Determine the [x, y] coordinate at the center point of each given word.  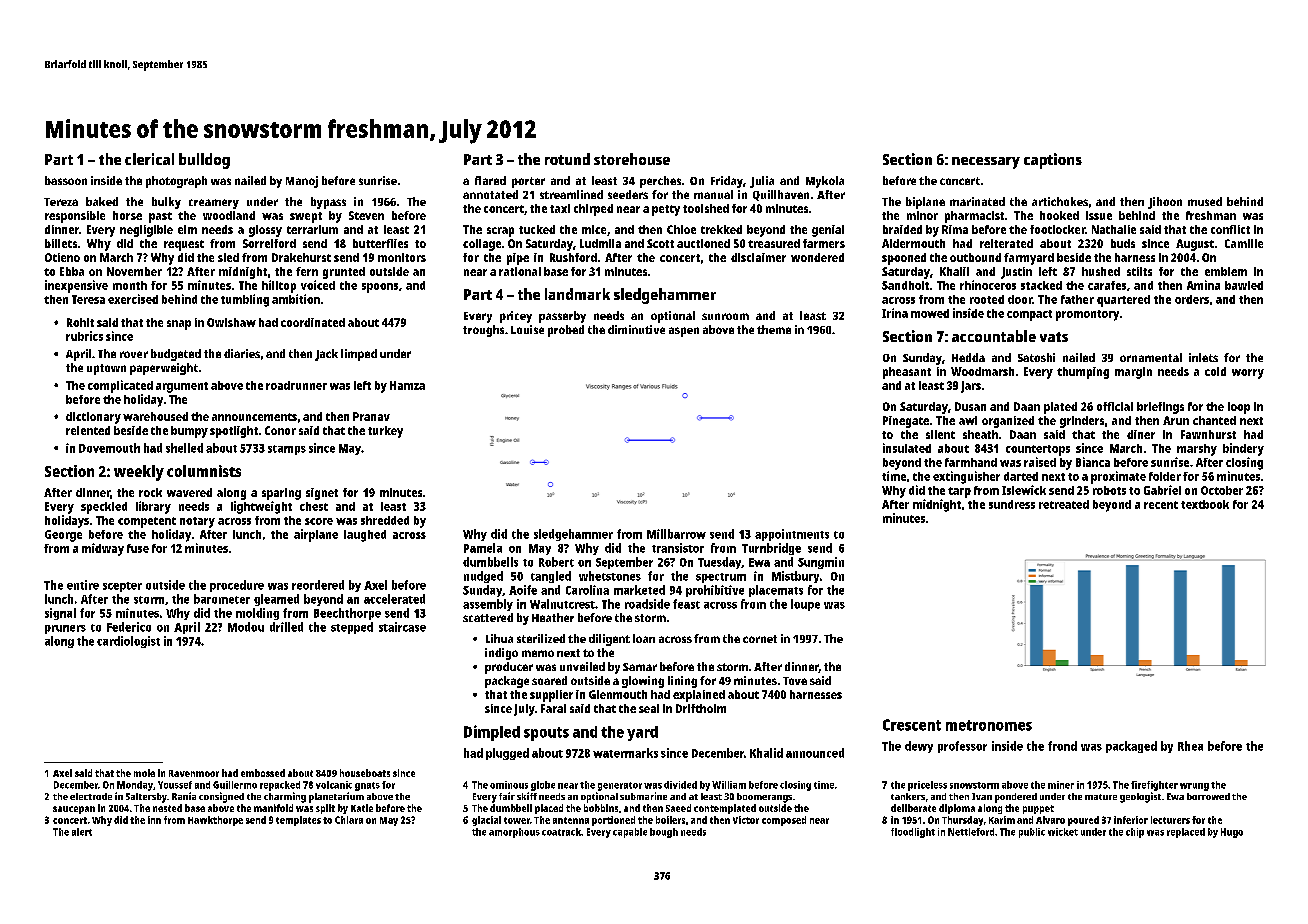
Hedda [968, 357]
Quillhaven [781, 195]
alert [82, 832]
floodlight [913, 833]
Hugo [1232, 833]
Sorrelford [269, 243]
